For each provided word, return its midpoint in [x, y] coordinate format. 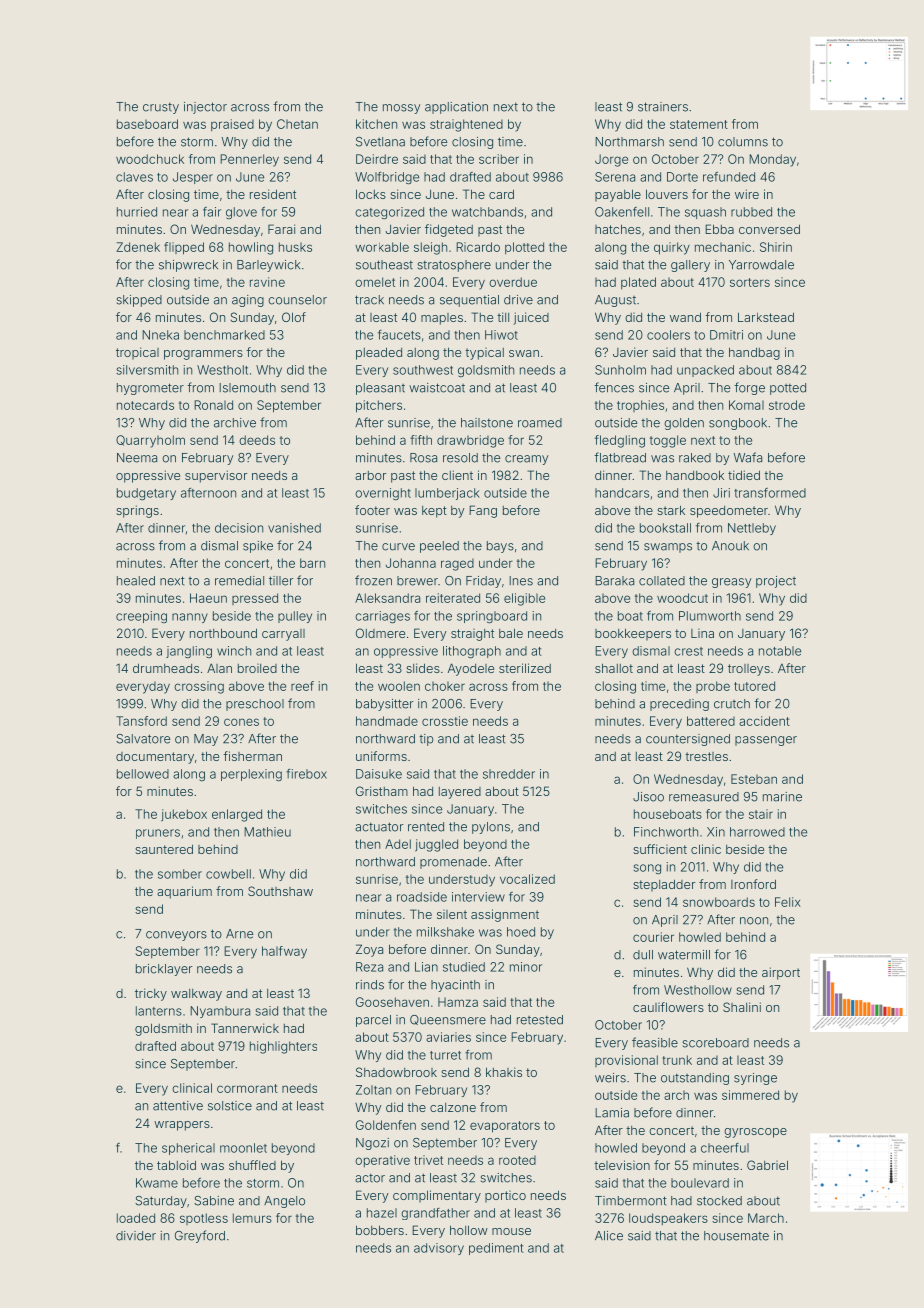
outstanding [695, 1079]
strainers [663, 107]
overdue [513, 282]
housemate [736, 1236]
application [456, 108]
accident [764, 721]
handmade [387, 721]
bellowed [143, 774]
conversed [769, 229]
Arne [239, 934]
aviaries [448, 1037]
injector [205, 108]
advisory [439, 1249]
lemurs [252, 1218]
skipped [139, 301]
